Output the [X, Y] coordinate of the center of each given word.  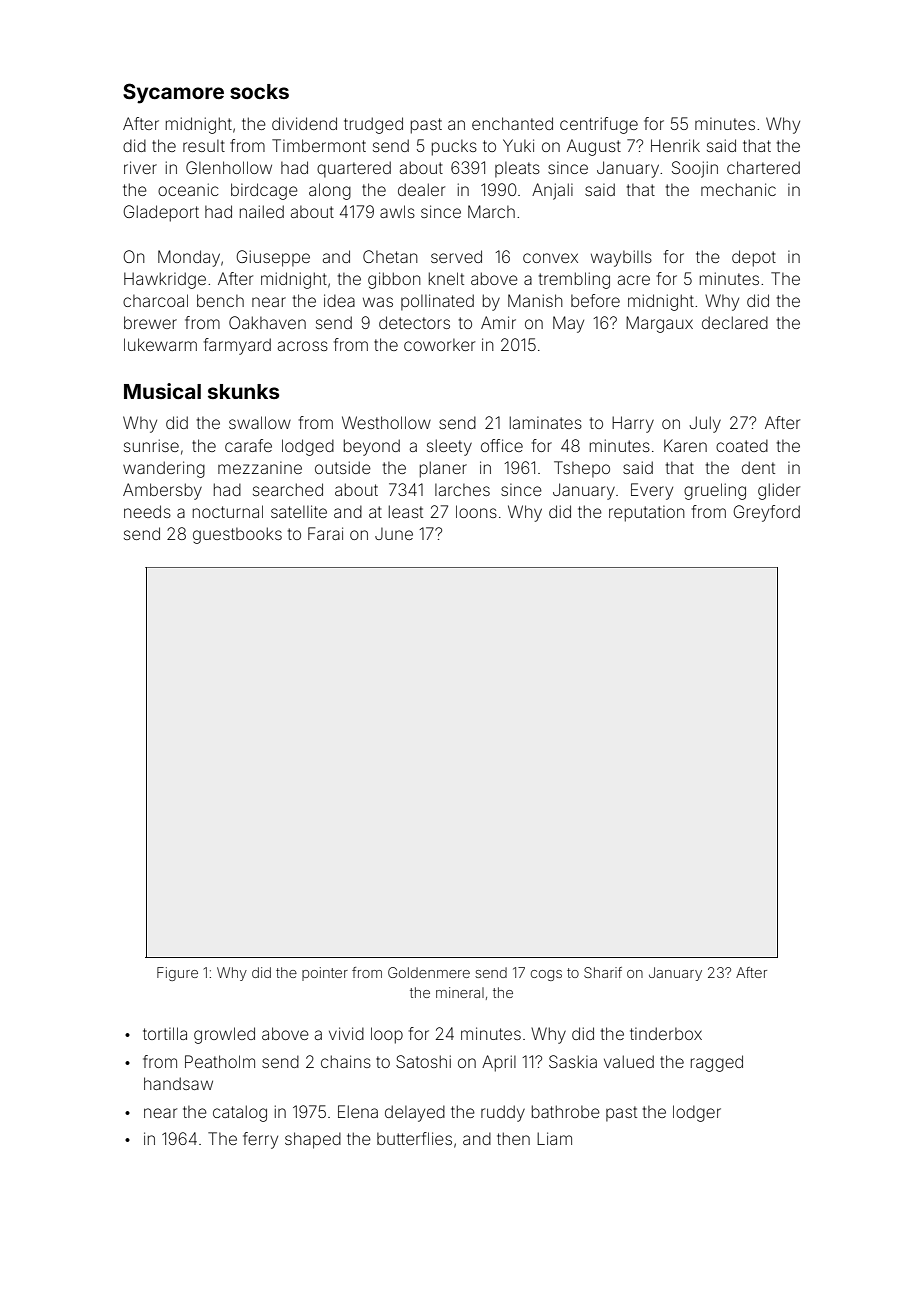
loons [476, 511]
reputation [647, 513]
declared [735, 322]
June [394, 534]
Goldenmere [429, 972]
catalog [240, 1113]
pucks [454, 148]
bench [220, 300]
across [303, 346]
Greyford [766, 513]
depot [754, 258]
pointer [325, 974]
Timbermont [319, 145]
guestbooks [237, 535]
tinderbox [666, 1033]
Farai [325, 533]
